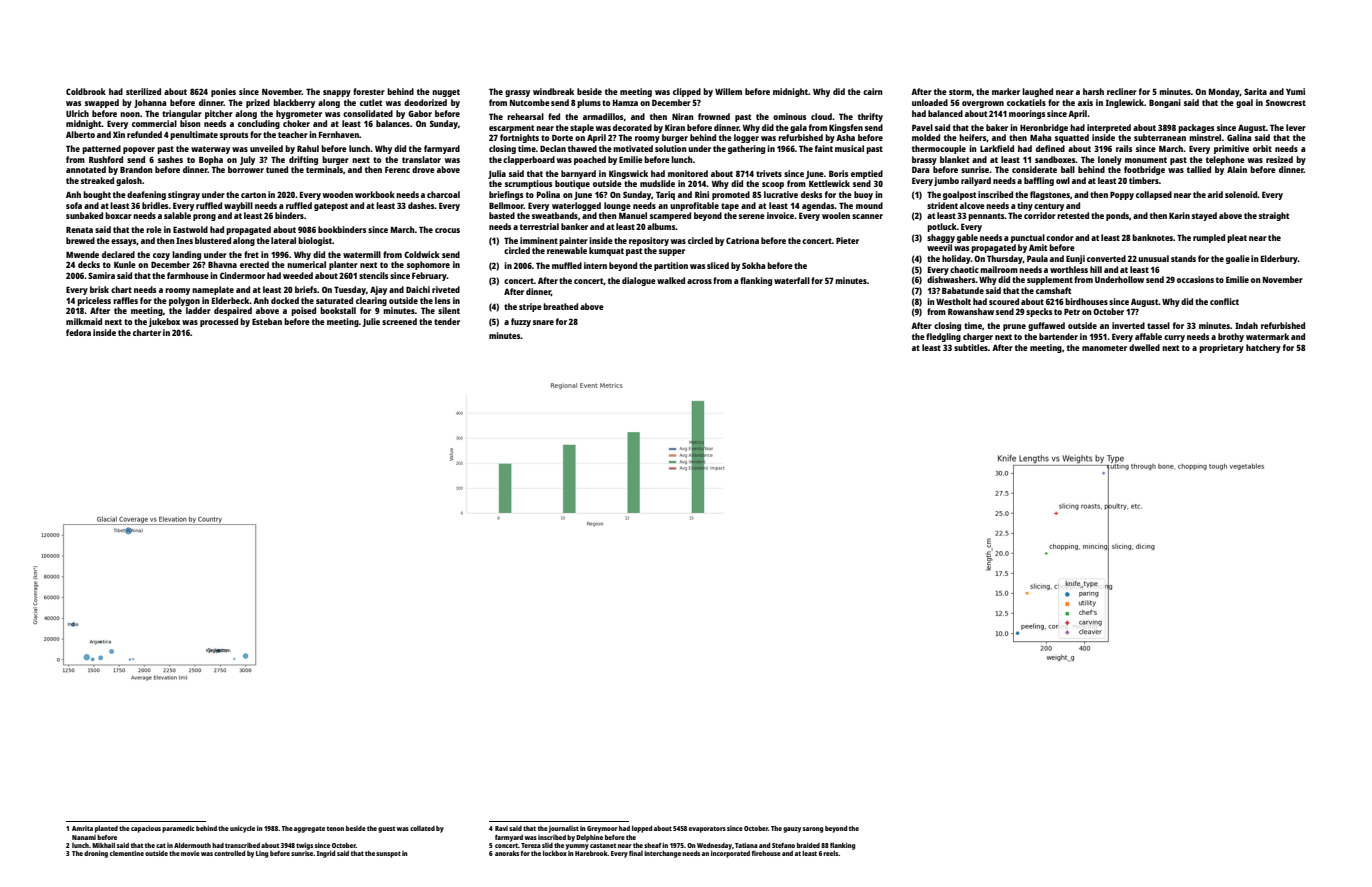  Describe the element at coordinates (101, 149) in the image. I see `patterned` at that location.
